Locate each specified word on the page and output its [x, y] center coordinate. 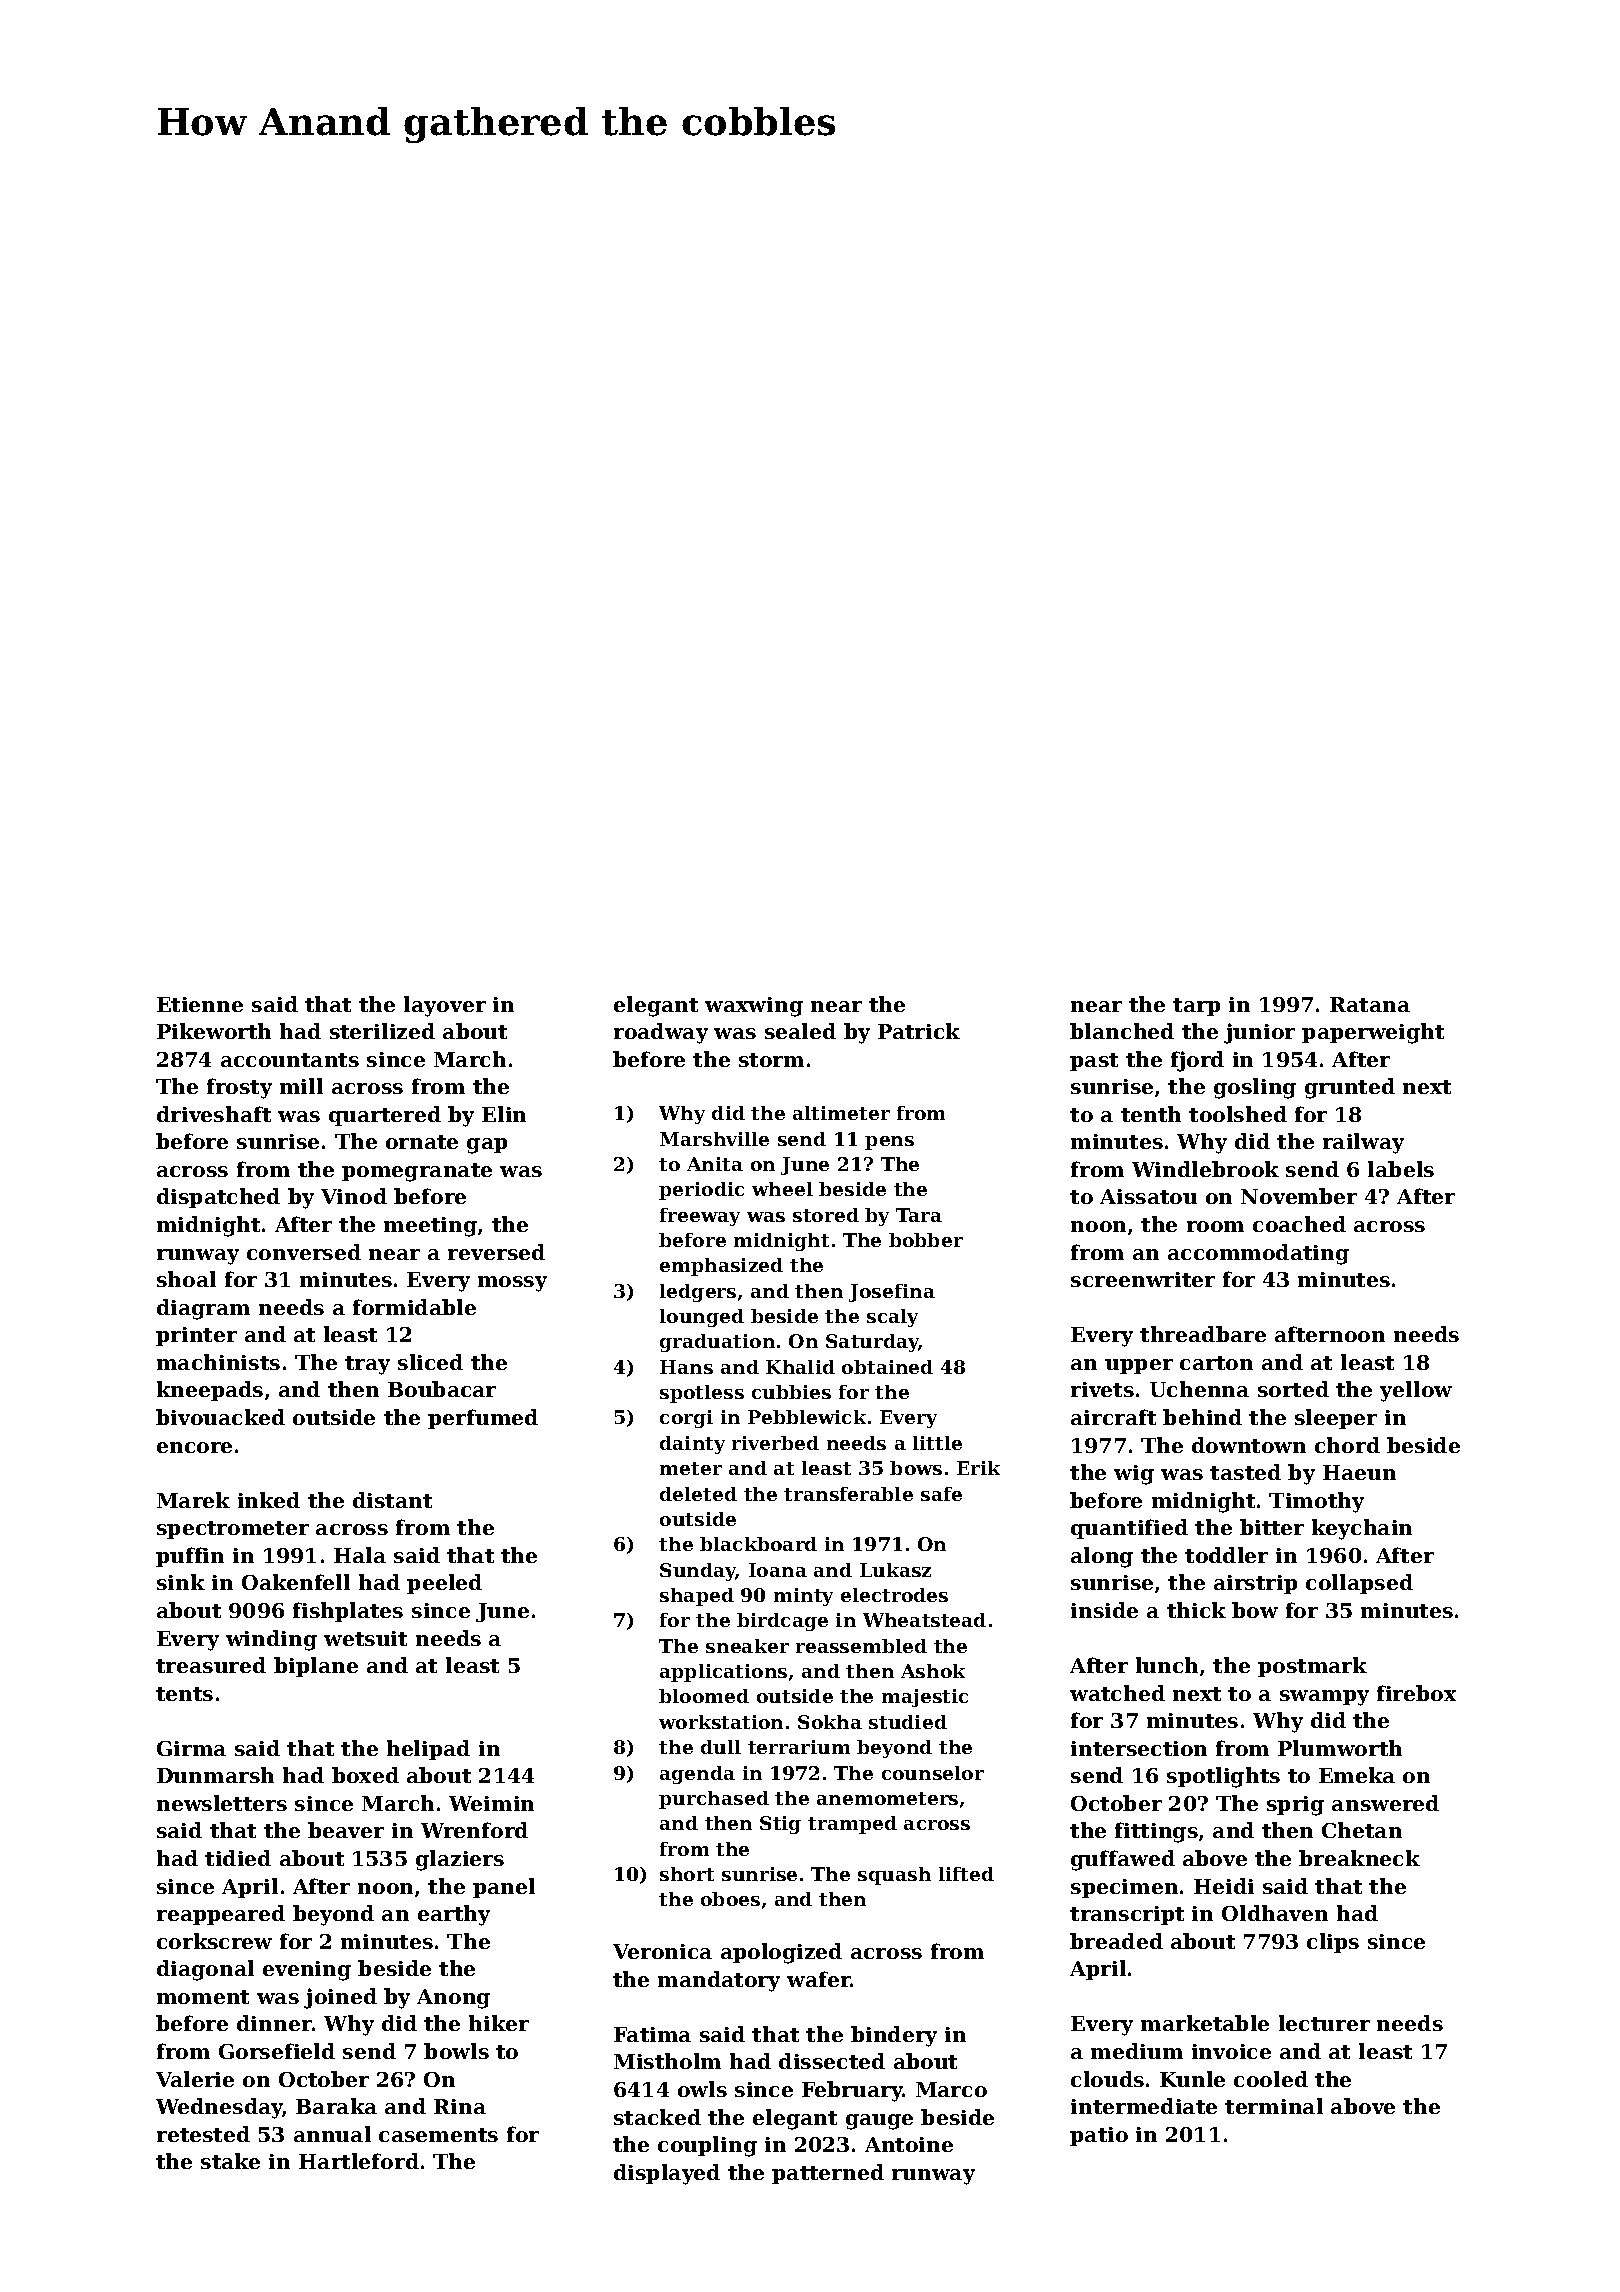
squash [894, 1876]
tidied [238, 1858]
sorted [1293, 1389]
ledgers [698, 1293]
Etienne [200, 1004]
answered [1385, 1803]
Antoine [909, 2144]
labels [1401, 1169]
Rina [460, 2106]
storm [771, 1060]
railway [1363, 1143]
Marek [193, 1500]
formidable [414, 1307]
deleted [698, 1494]
